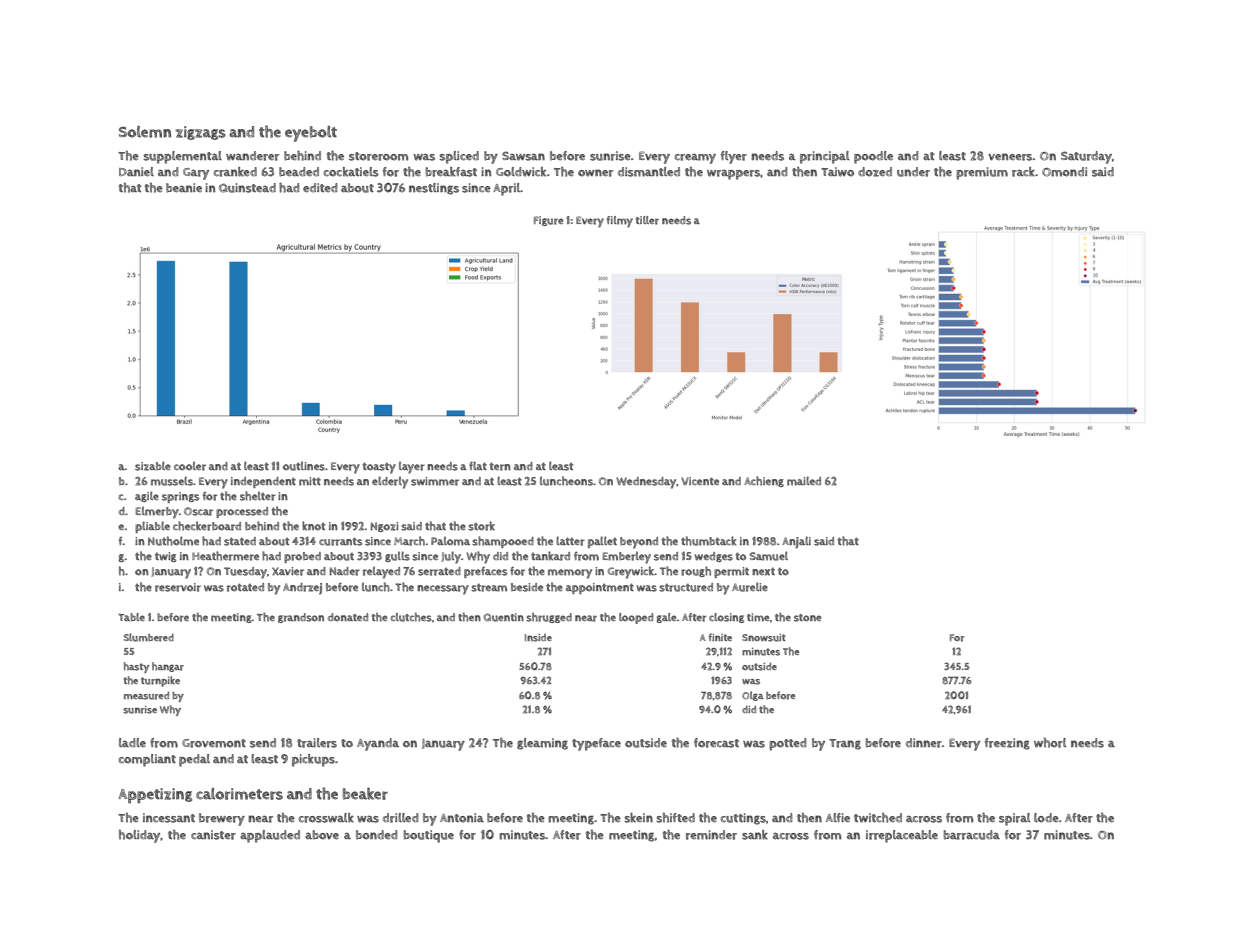  Describe the element at coordinates (804, 481) in the page. I see `mailed` at that location.
